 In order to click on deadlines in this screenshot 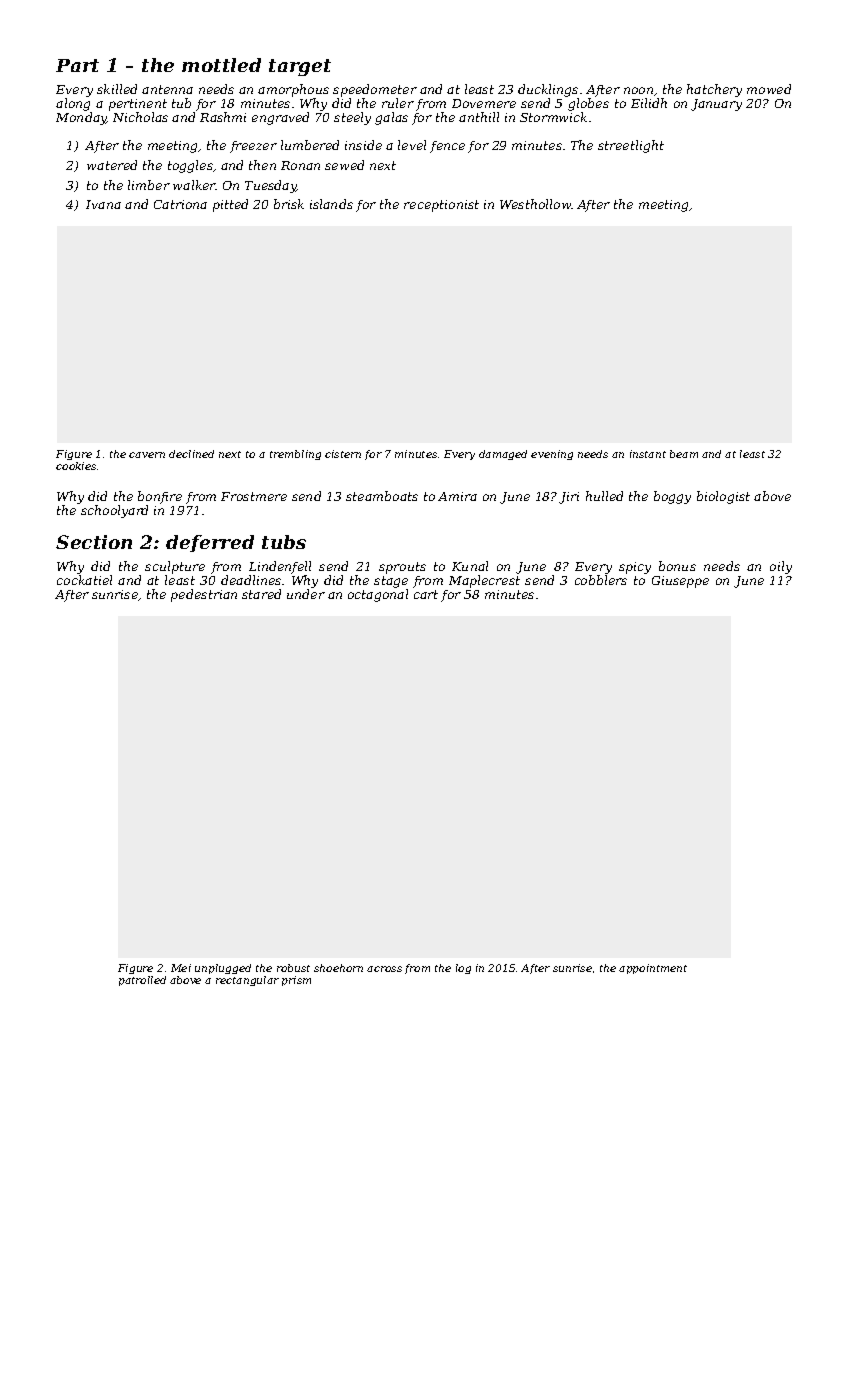, I will do `click(251, 580)`.
